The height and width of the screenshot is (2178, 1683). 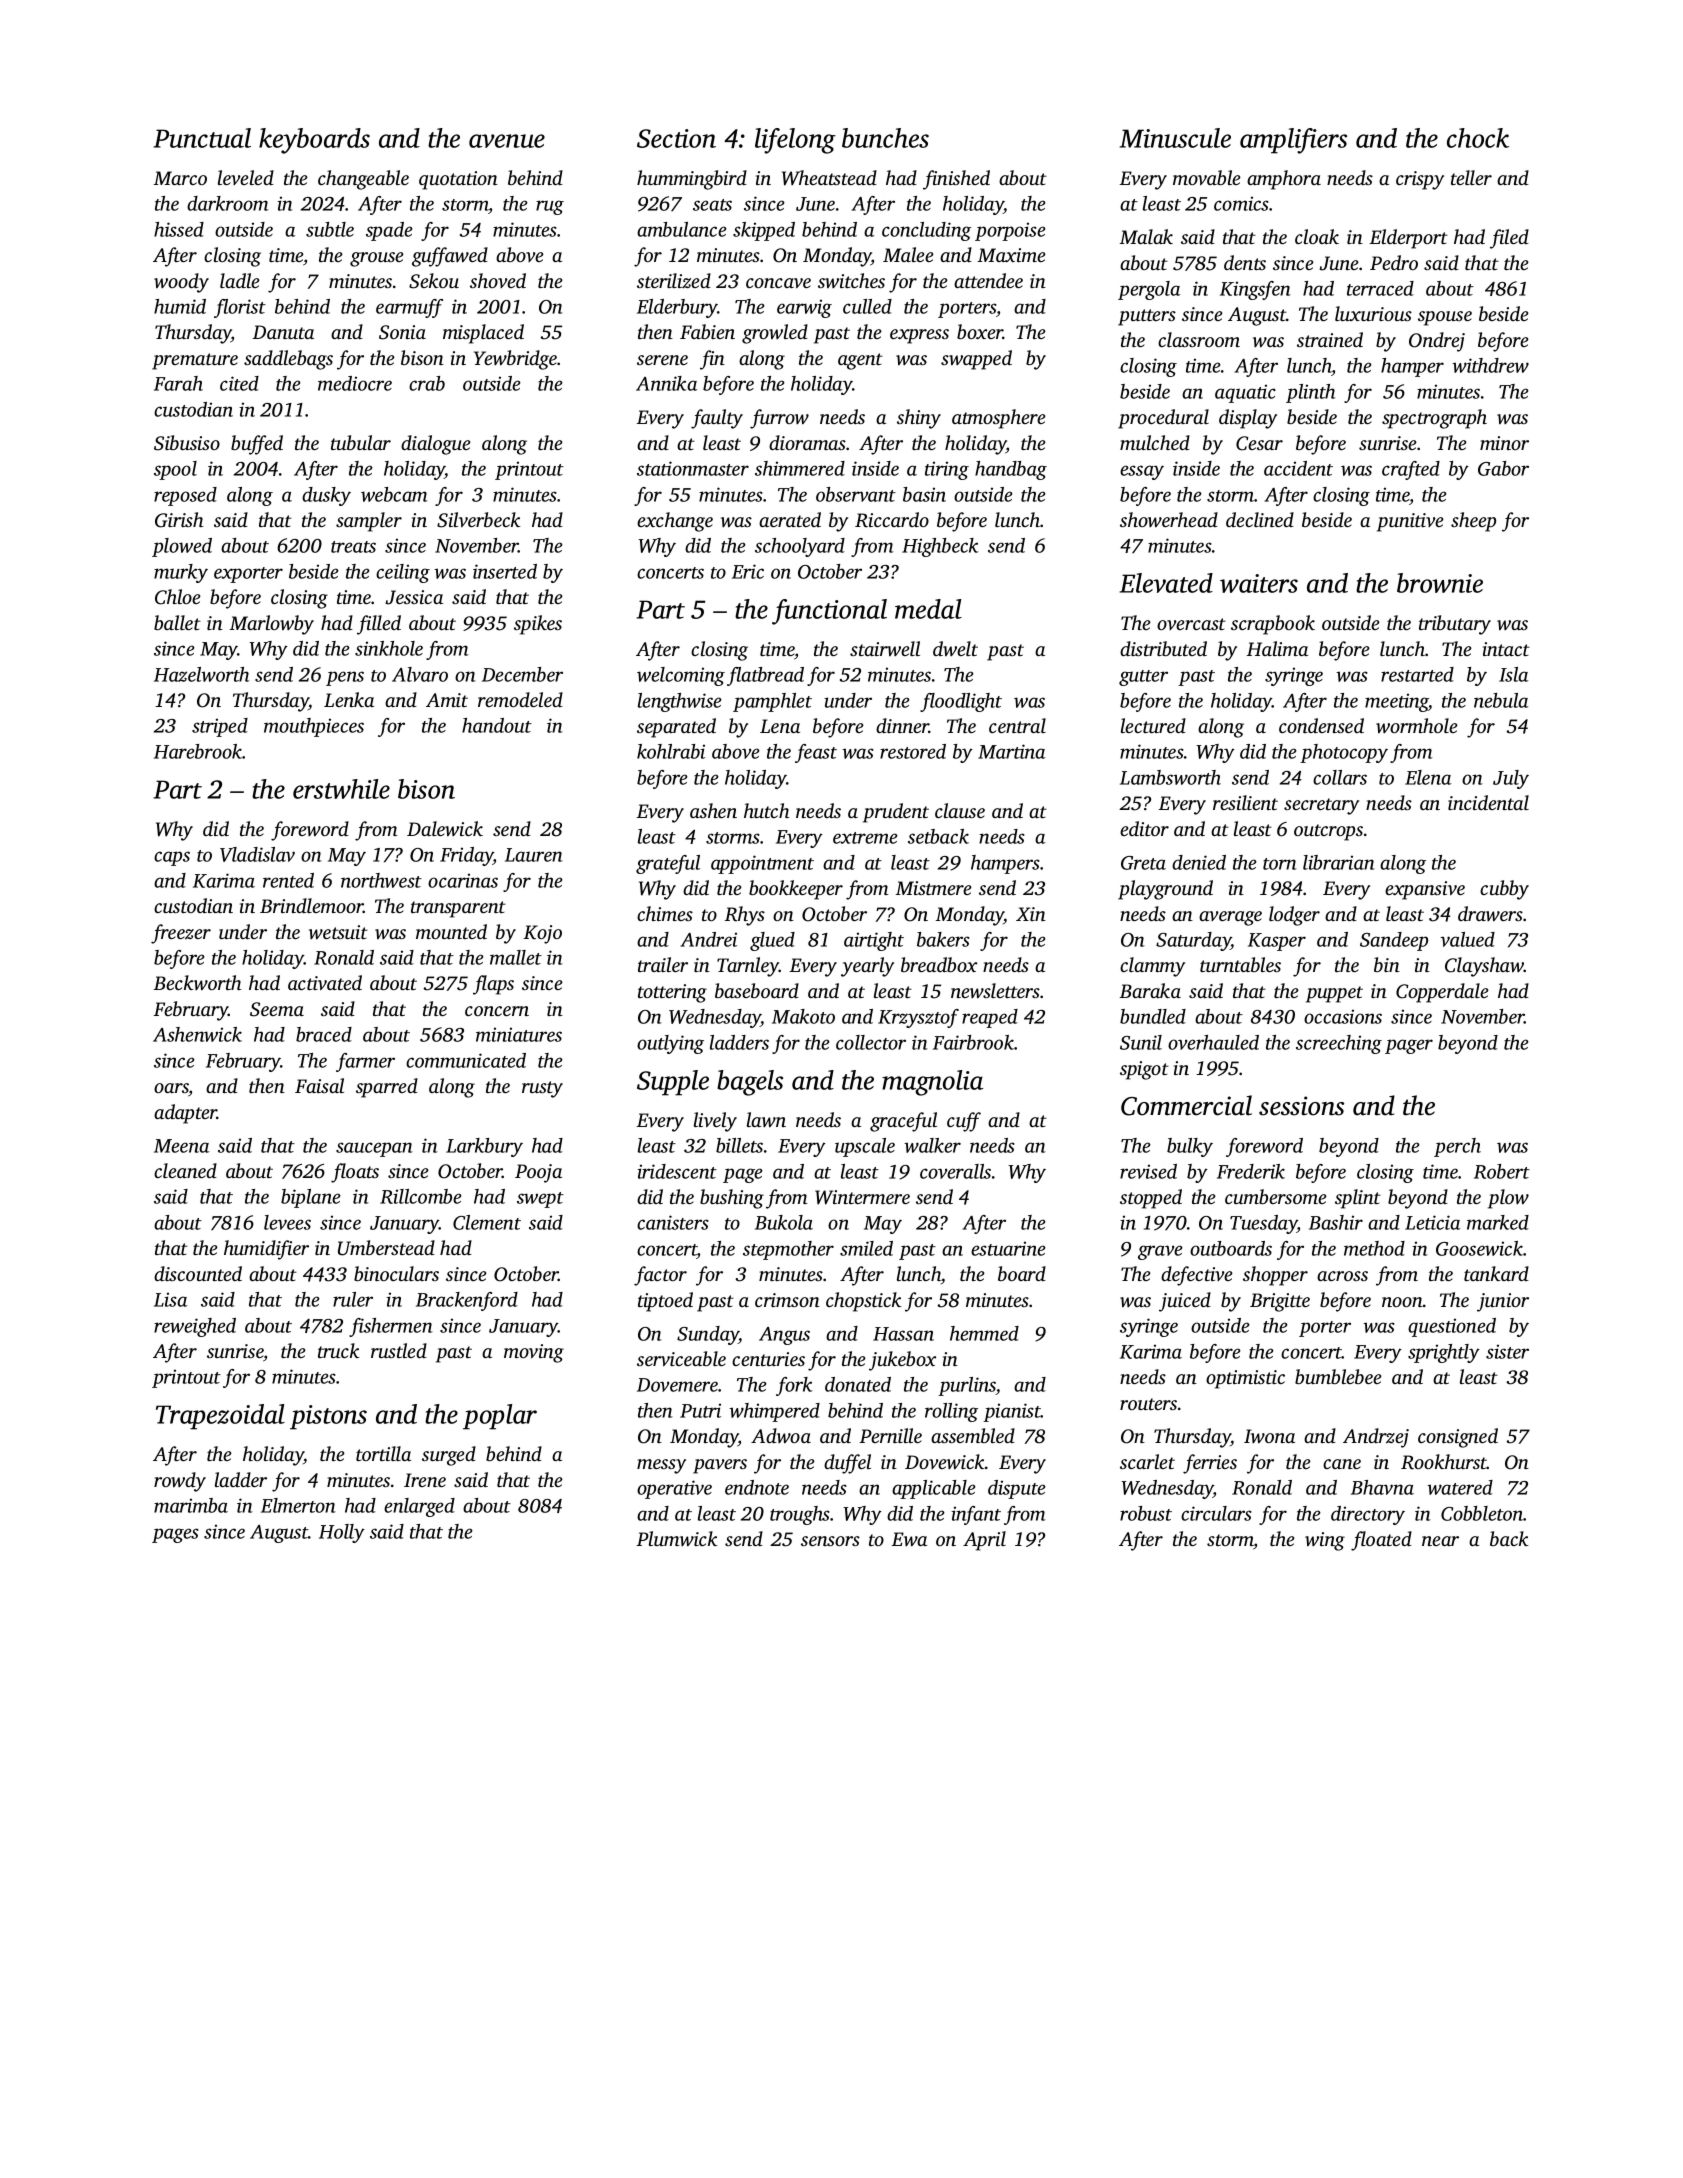 I want to click on juiced, so click(x=1185, y=1302).
